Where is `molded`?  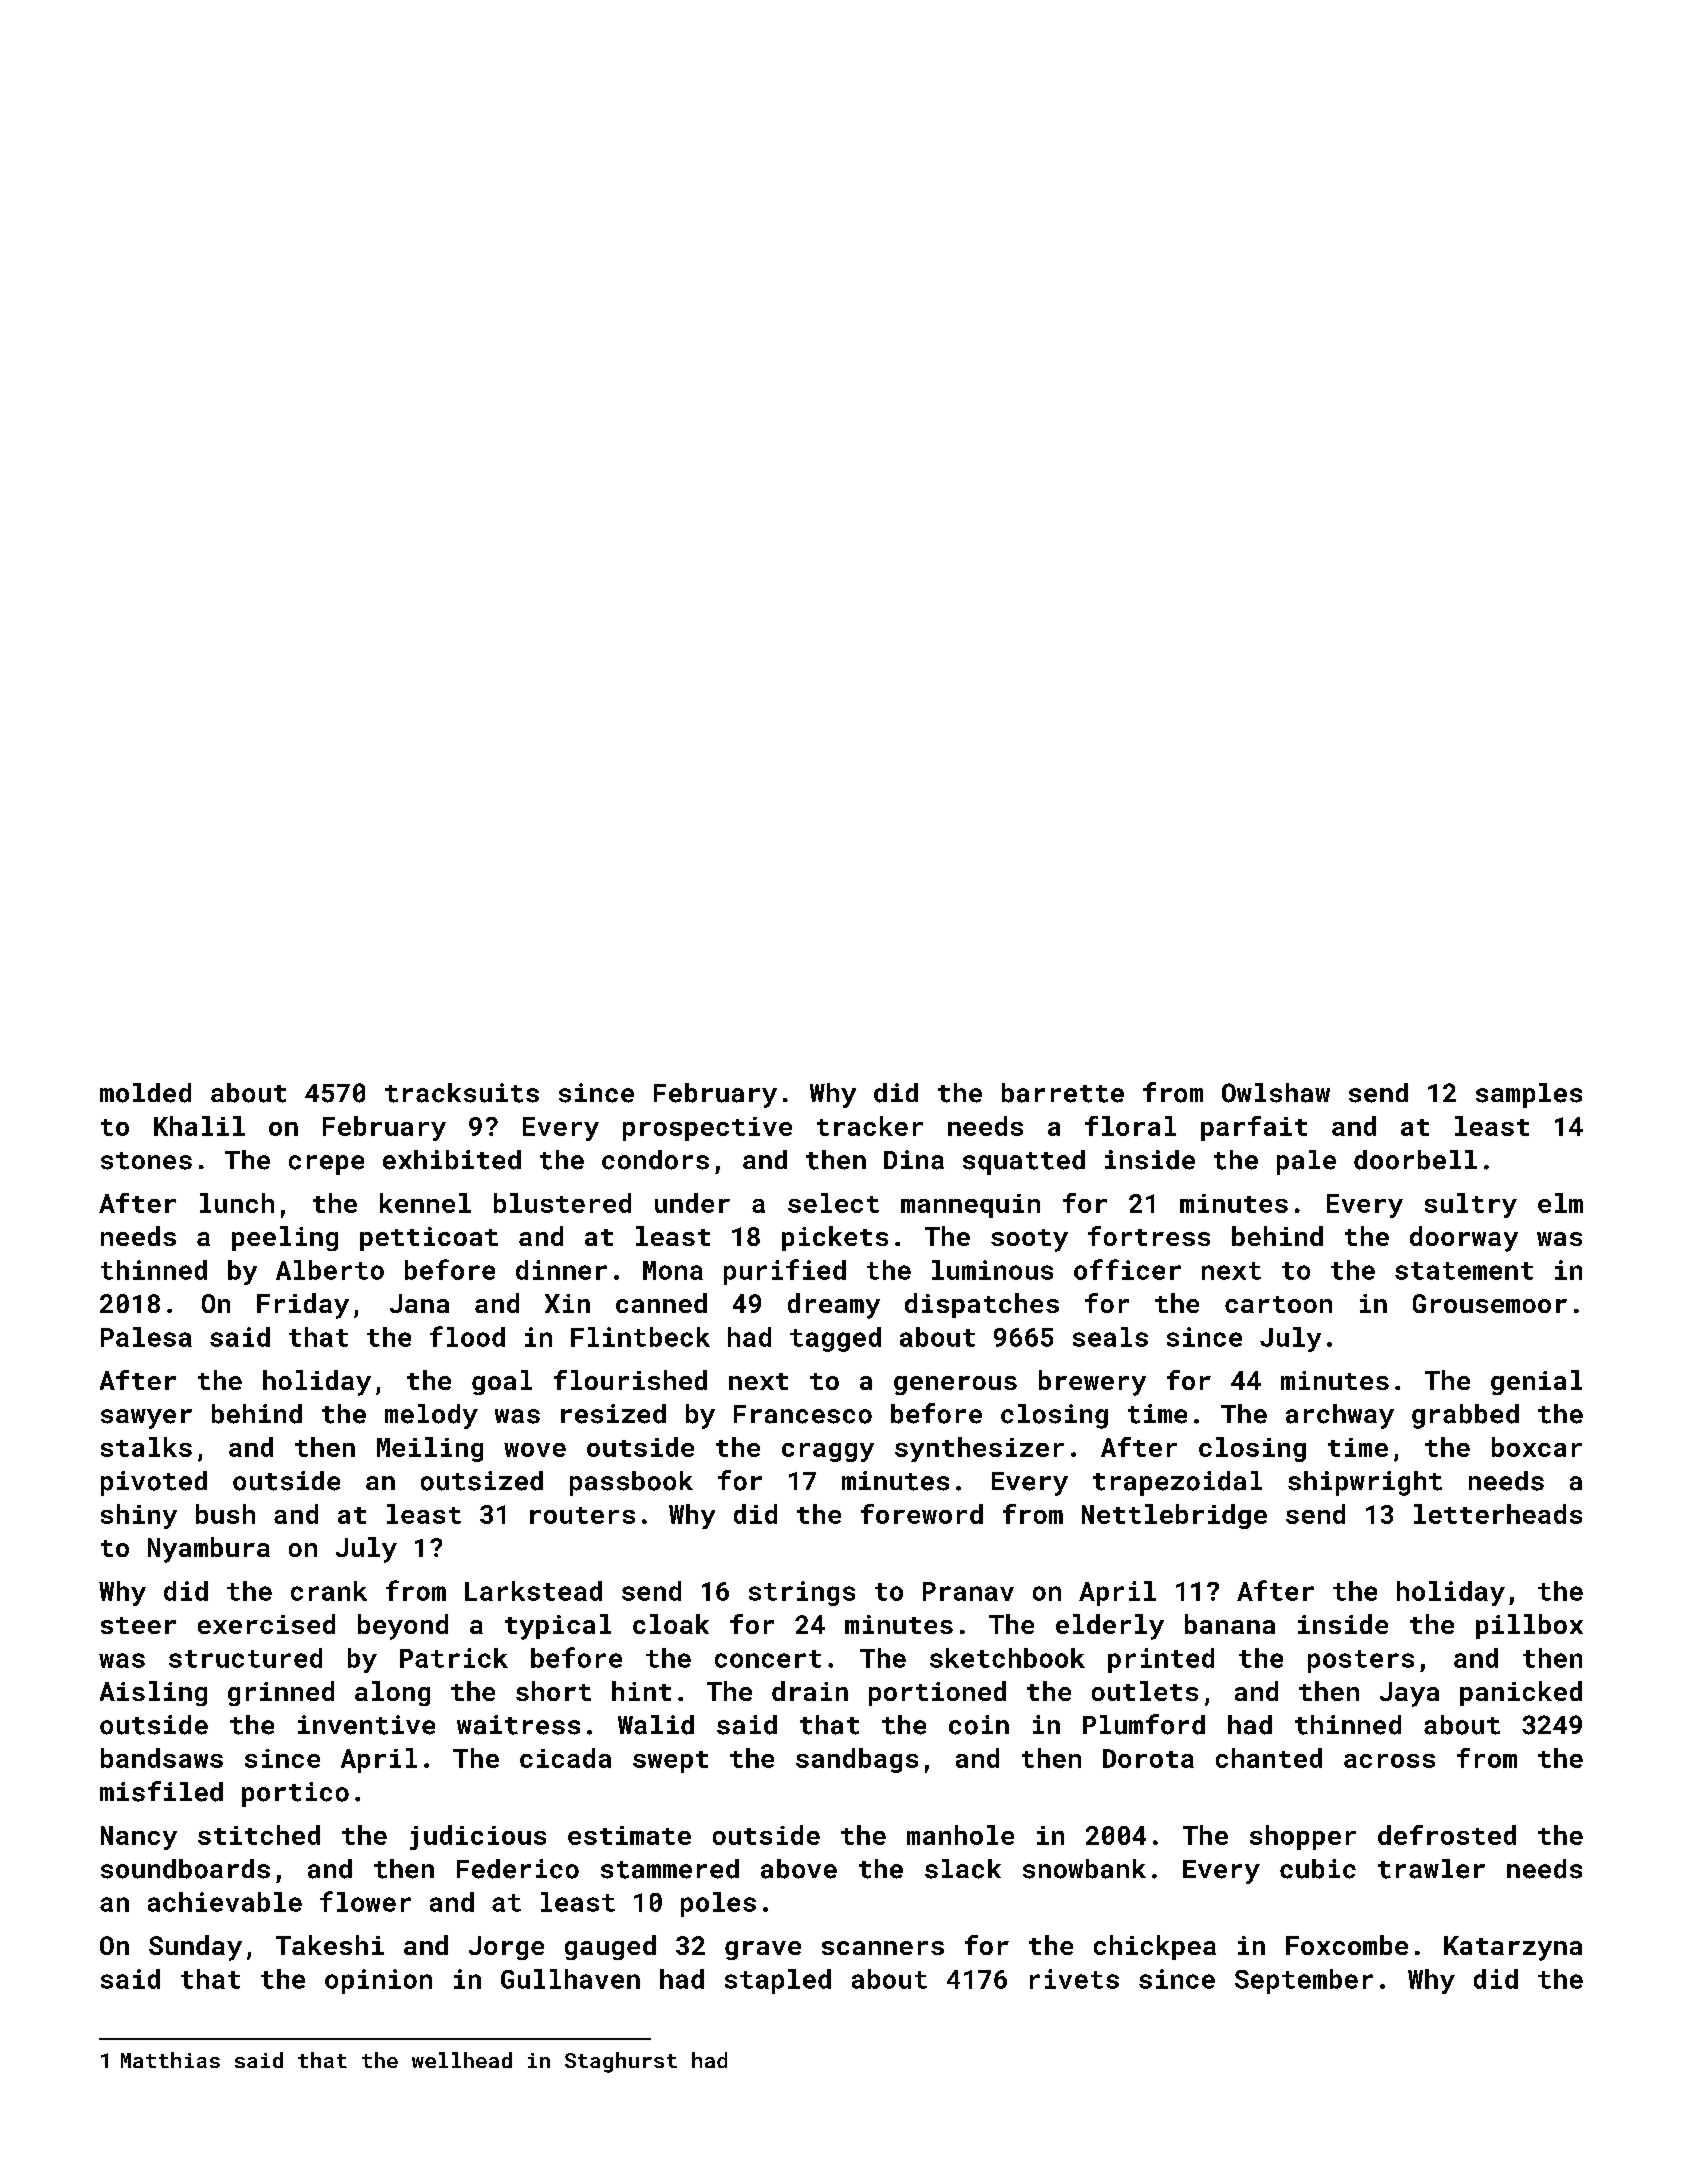 molded is located at coordinates (145, 1093).
